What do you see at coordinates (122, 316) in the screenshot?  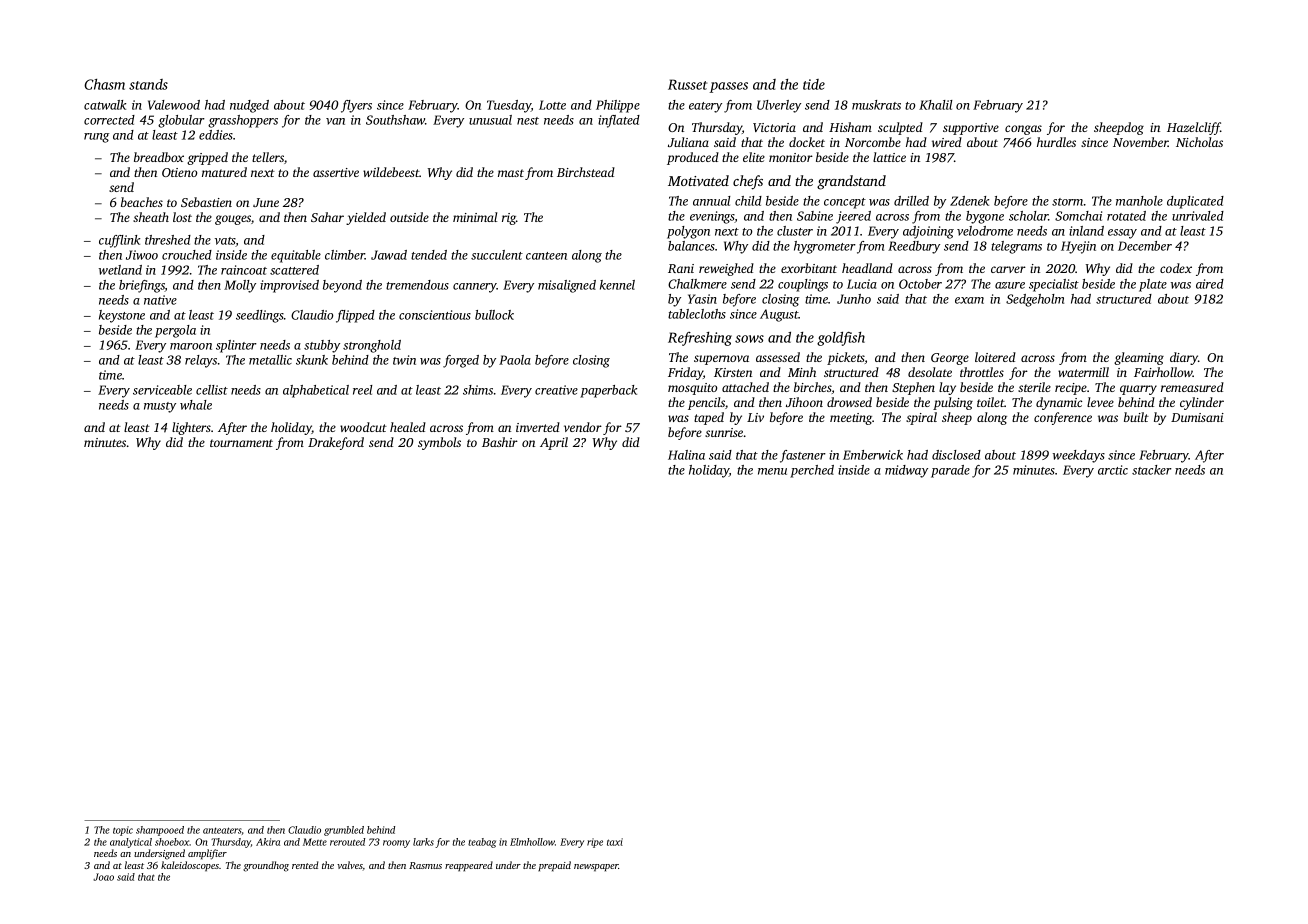 I see `keystone` at bounding box center [122, 316].
